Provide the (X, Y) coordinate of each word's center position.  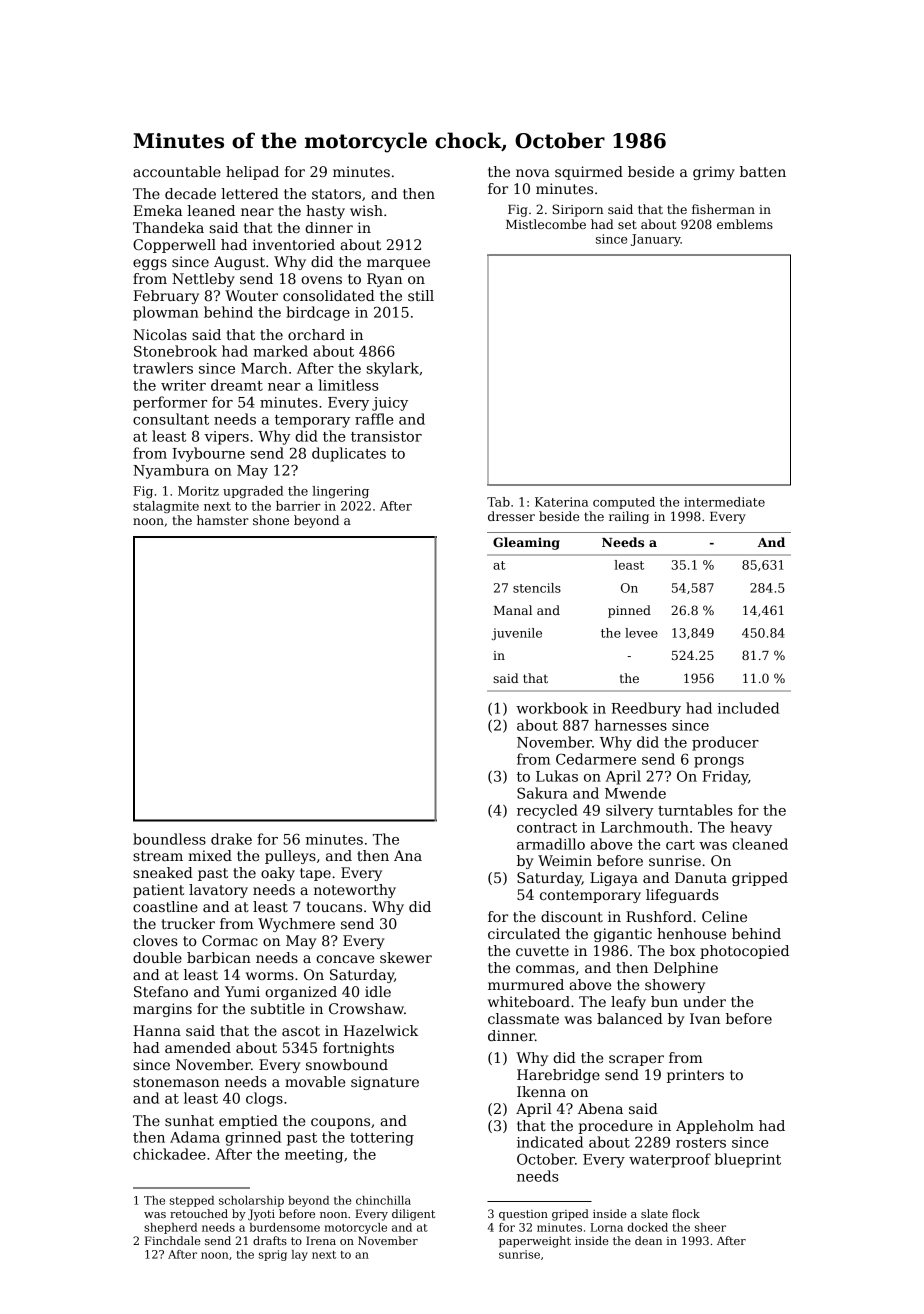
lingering (340, 492)
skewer (406, 957)
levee (641, 633)
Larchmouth (645, 827)
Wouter (251, 295)
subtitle (278, 1008)
